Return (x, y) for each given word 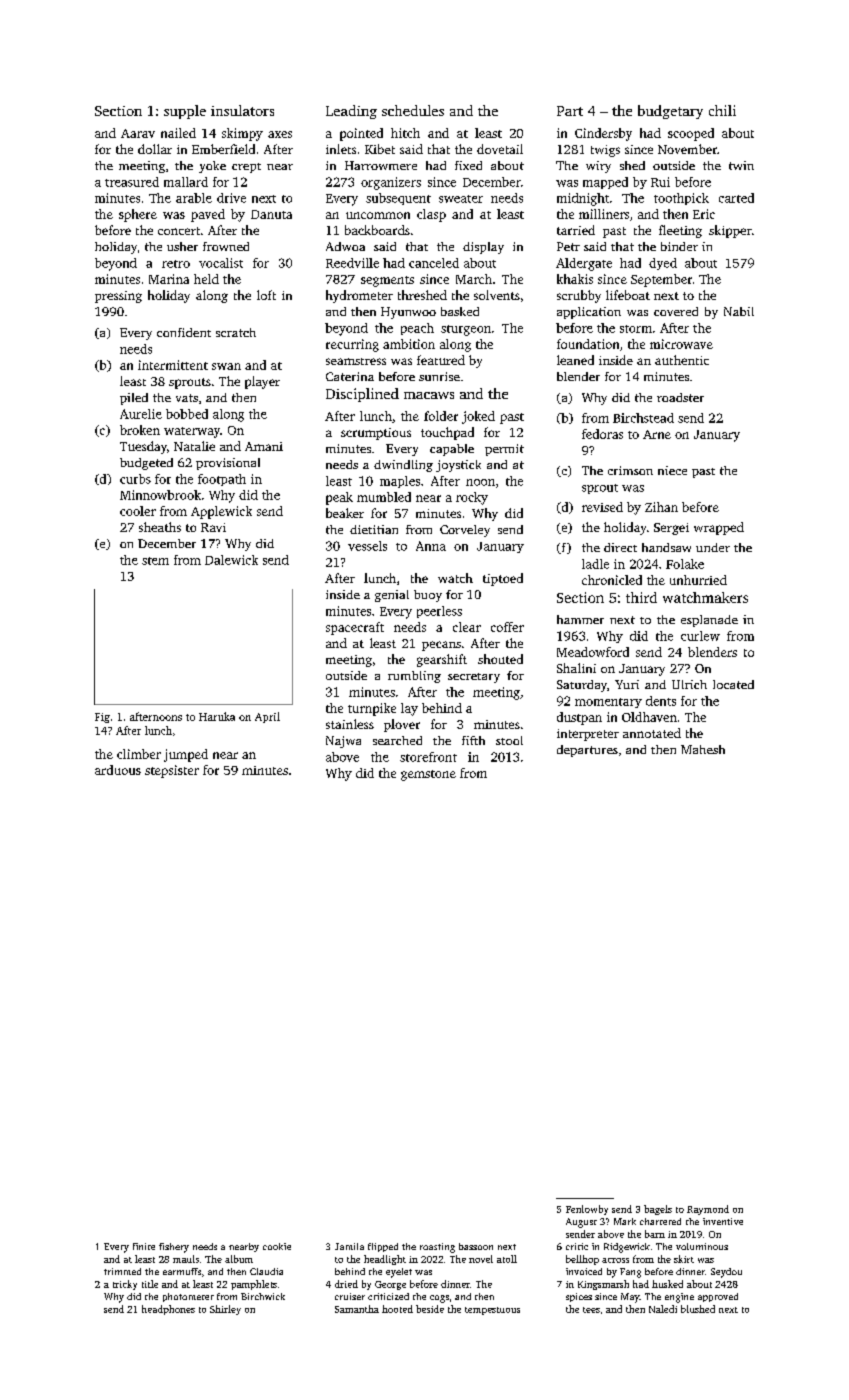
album (239, 1259)
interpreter (588, 735)
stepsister (172, 771)
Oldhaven (649, 717)
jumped (186, 755)
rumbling (414, 677)
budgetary (670, 112)
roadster (680, 397)
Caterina (350, 376)
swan (226, 366)
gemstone (428, 775)
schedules (413, 110)
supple (185, 112)
